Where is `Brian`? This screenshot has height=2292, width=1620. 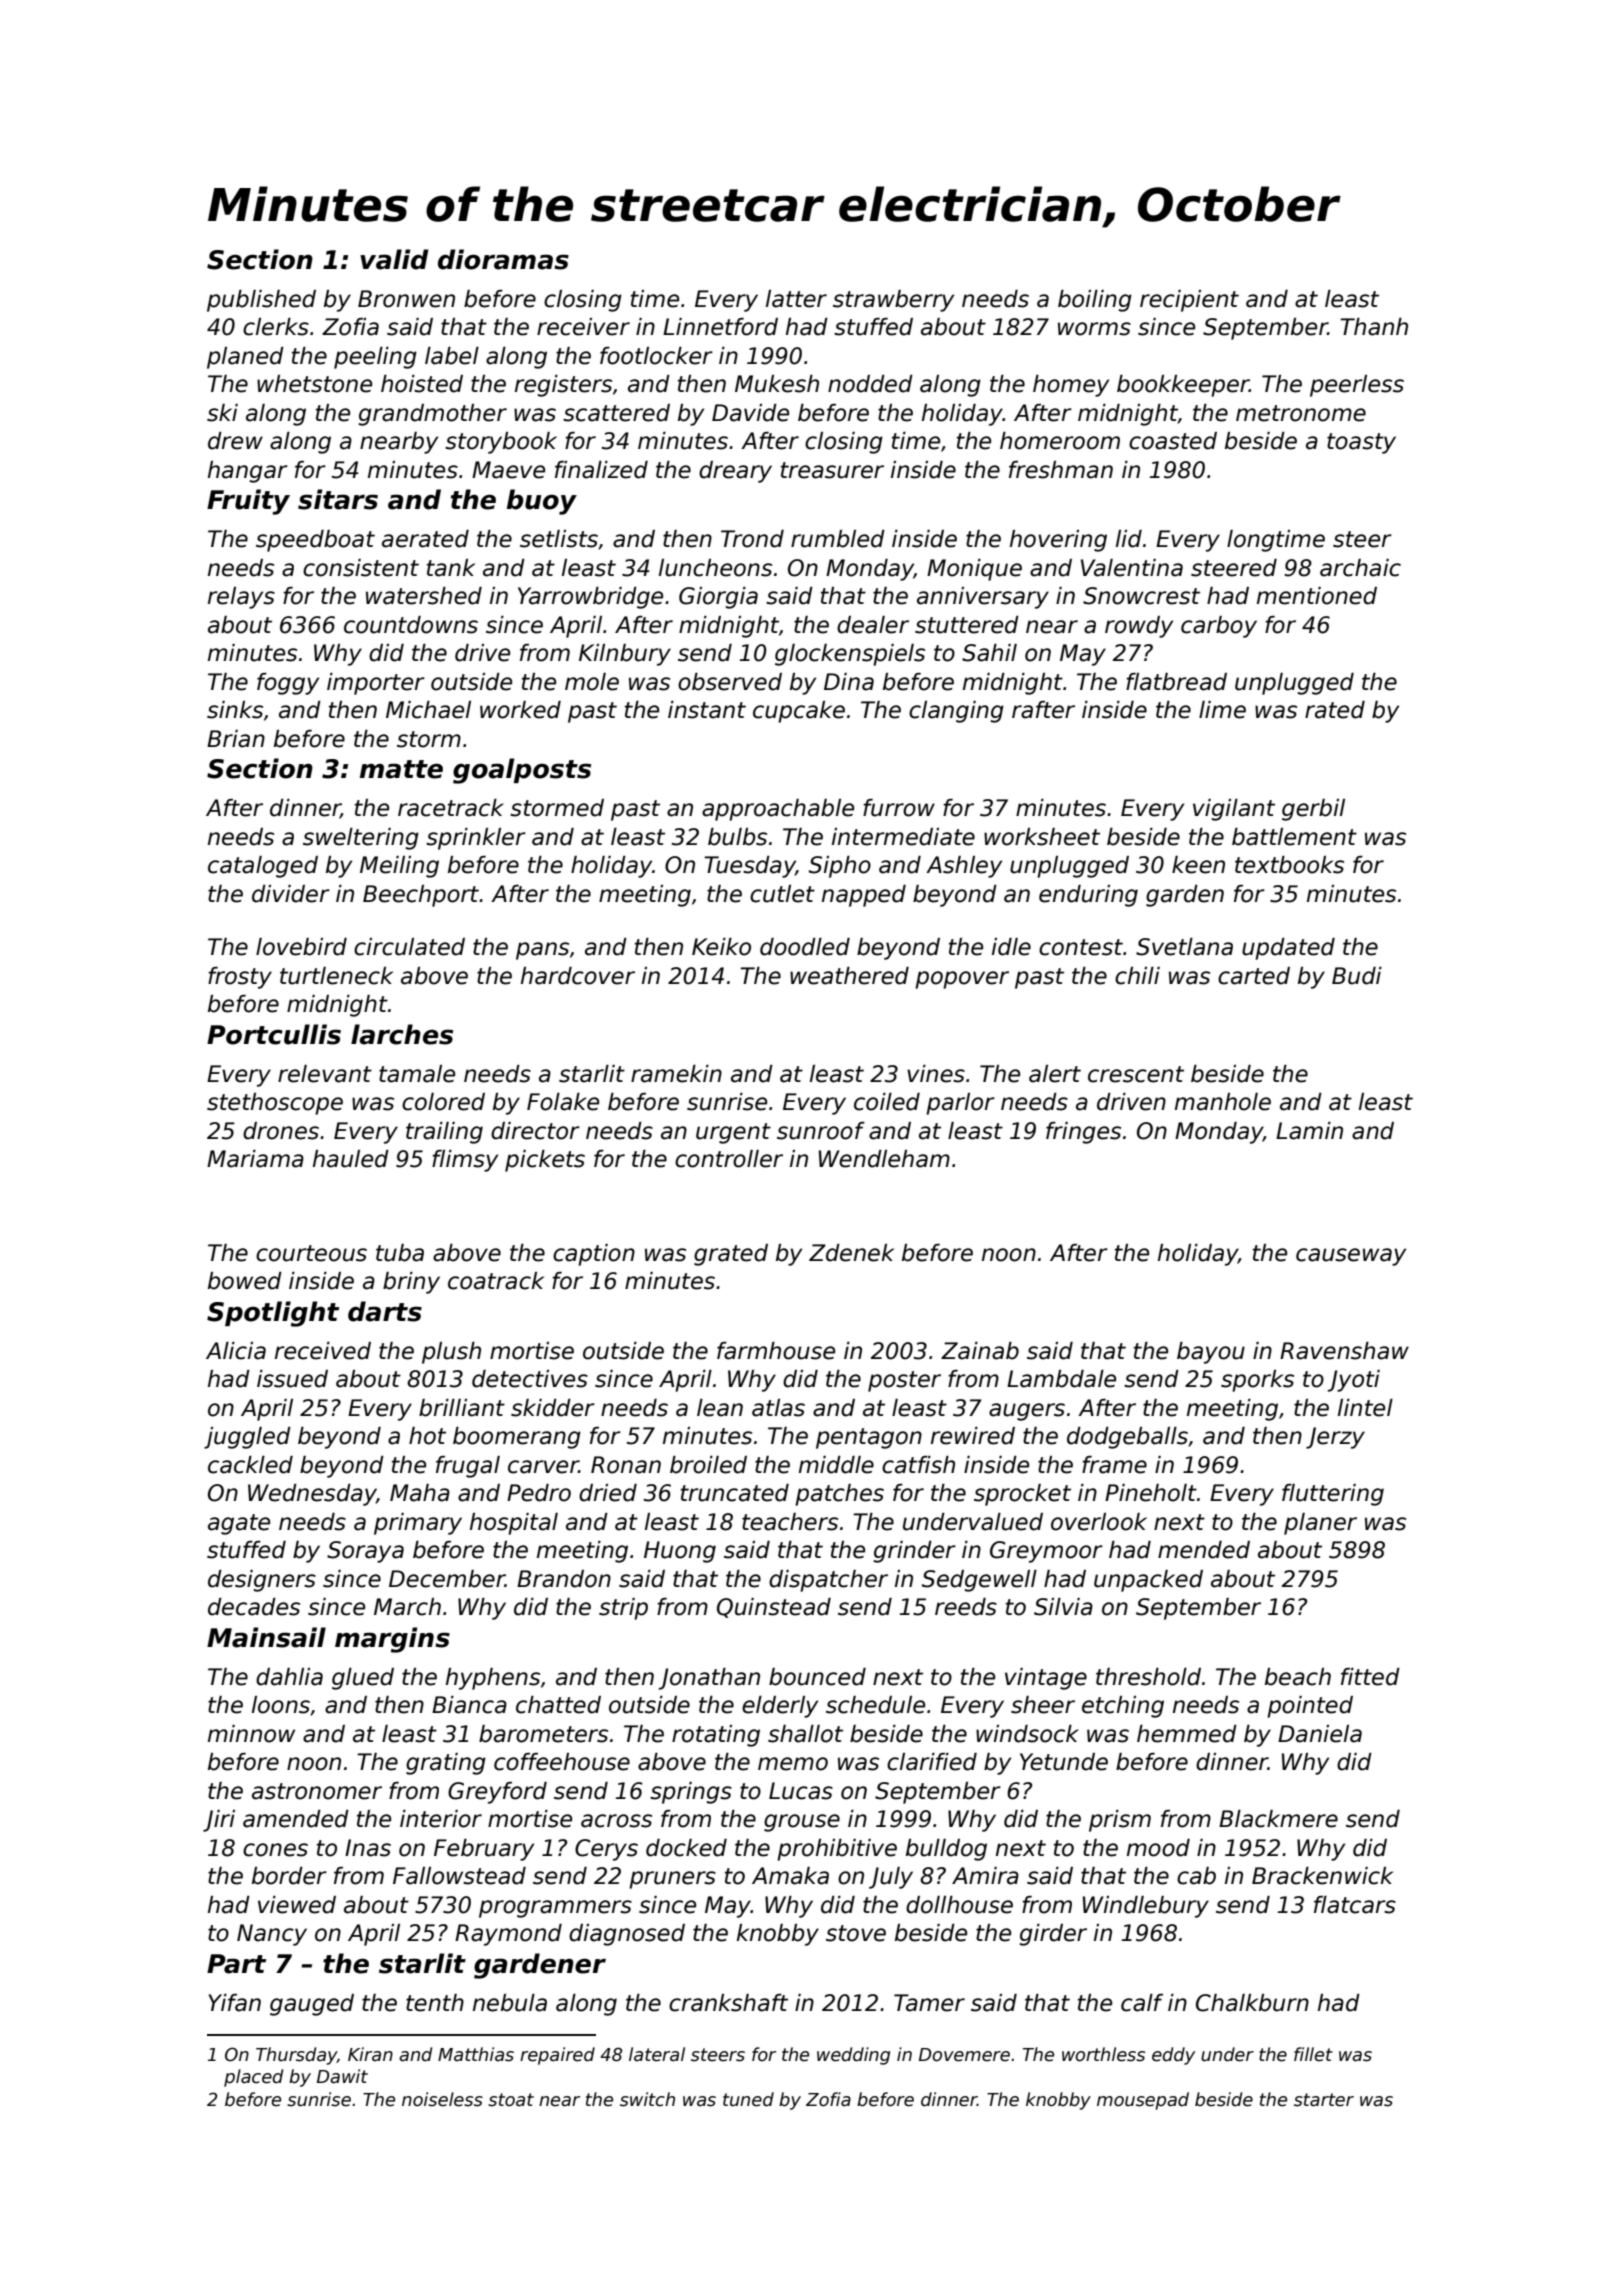
Brian is located at coordinates (236, 739).
